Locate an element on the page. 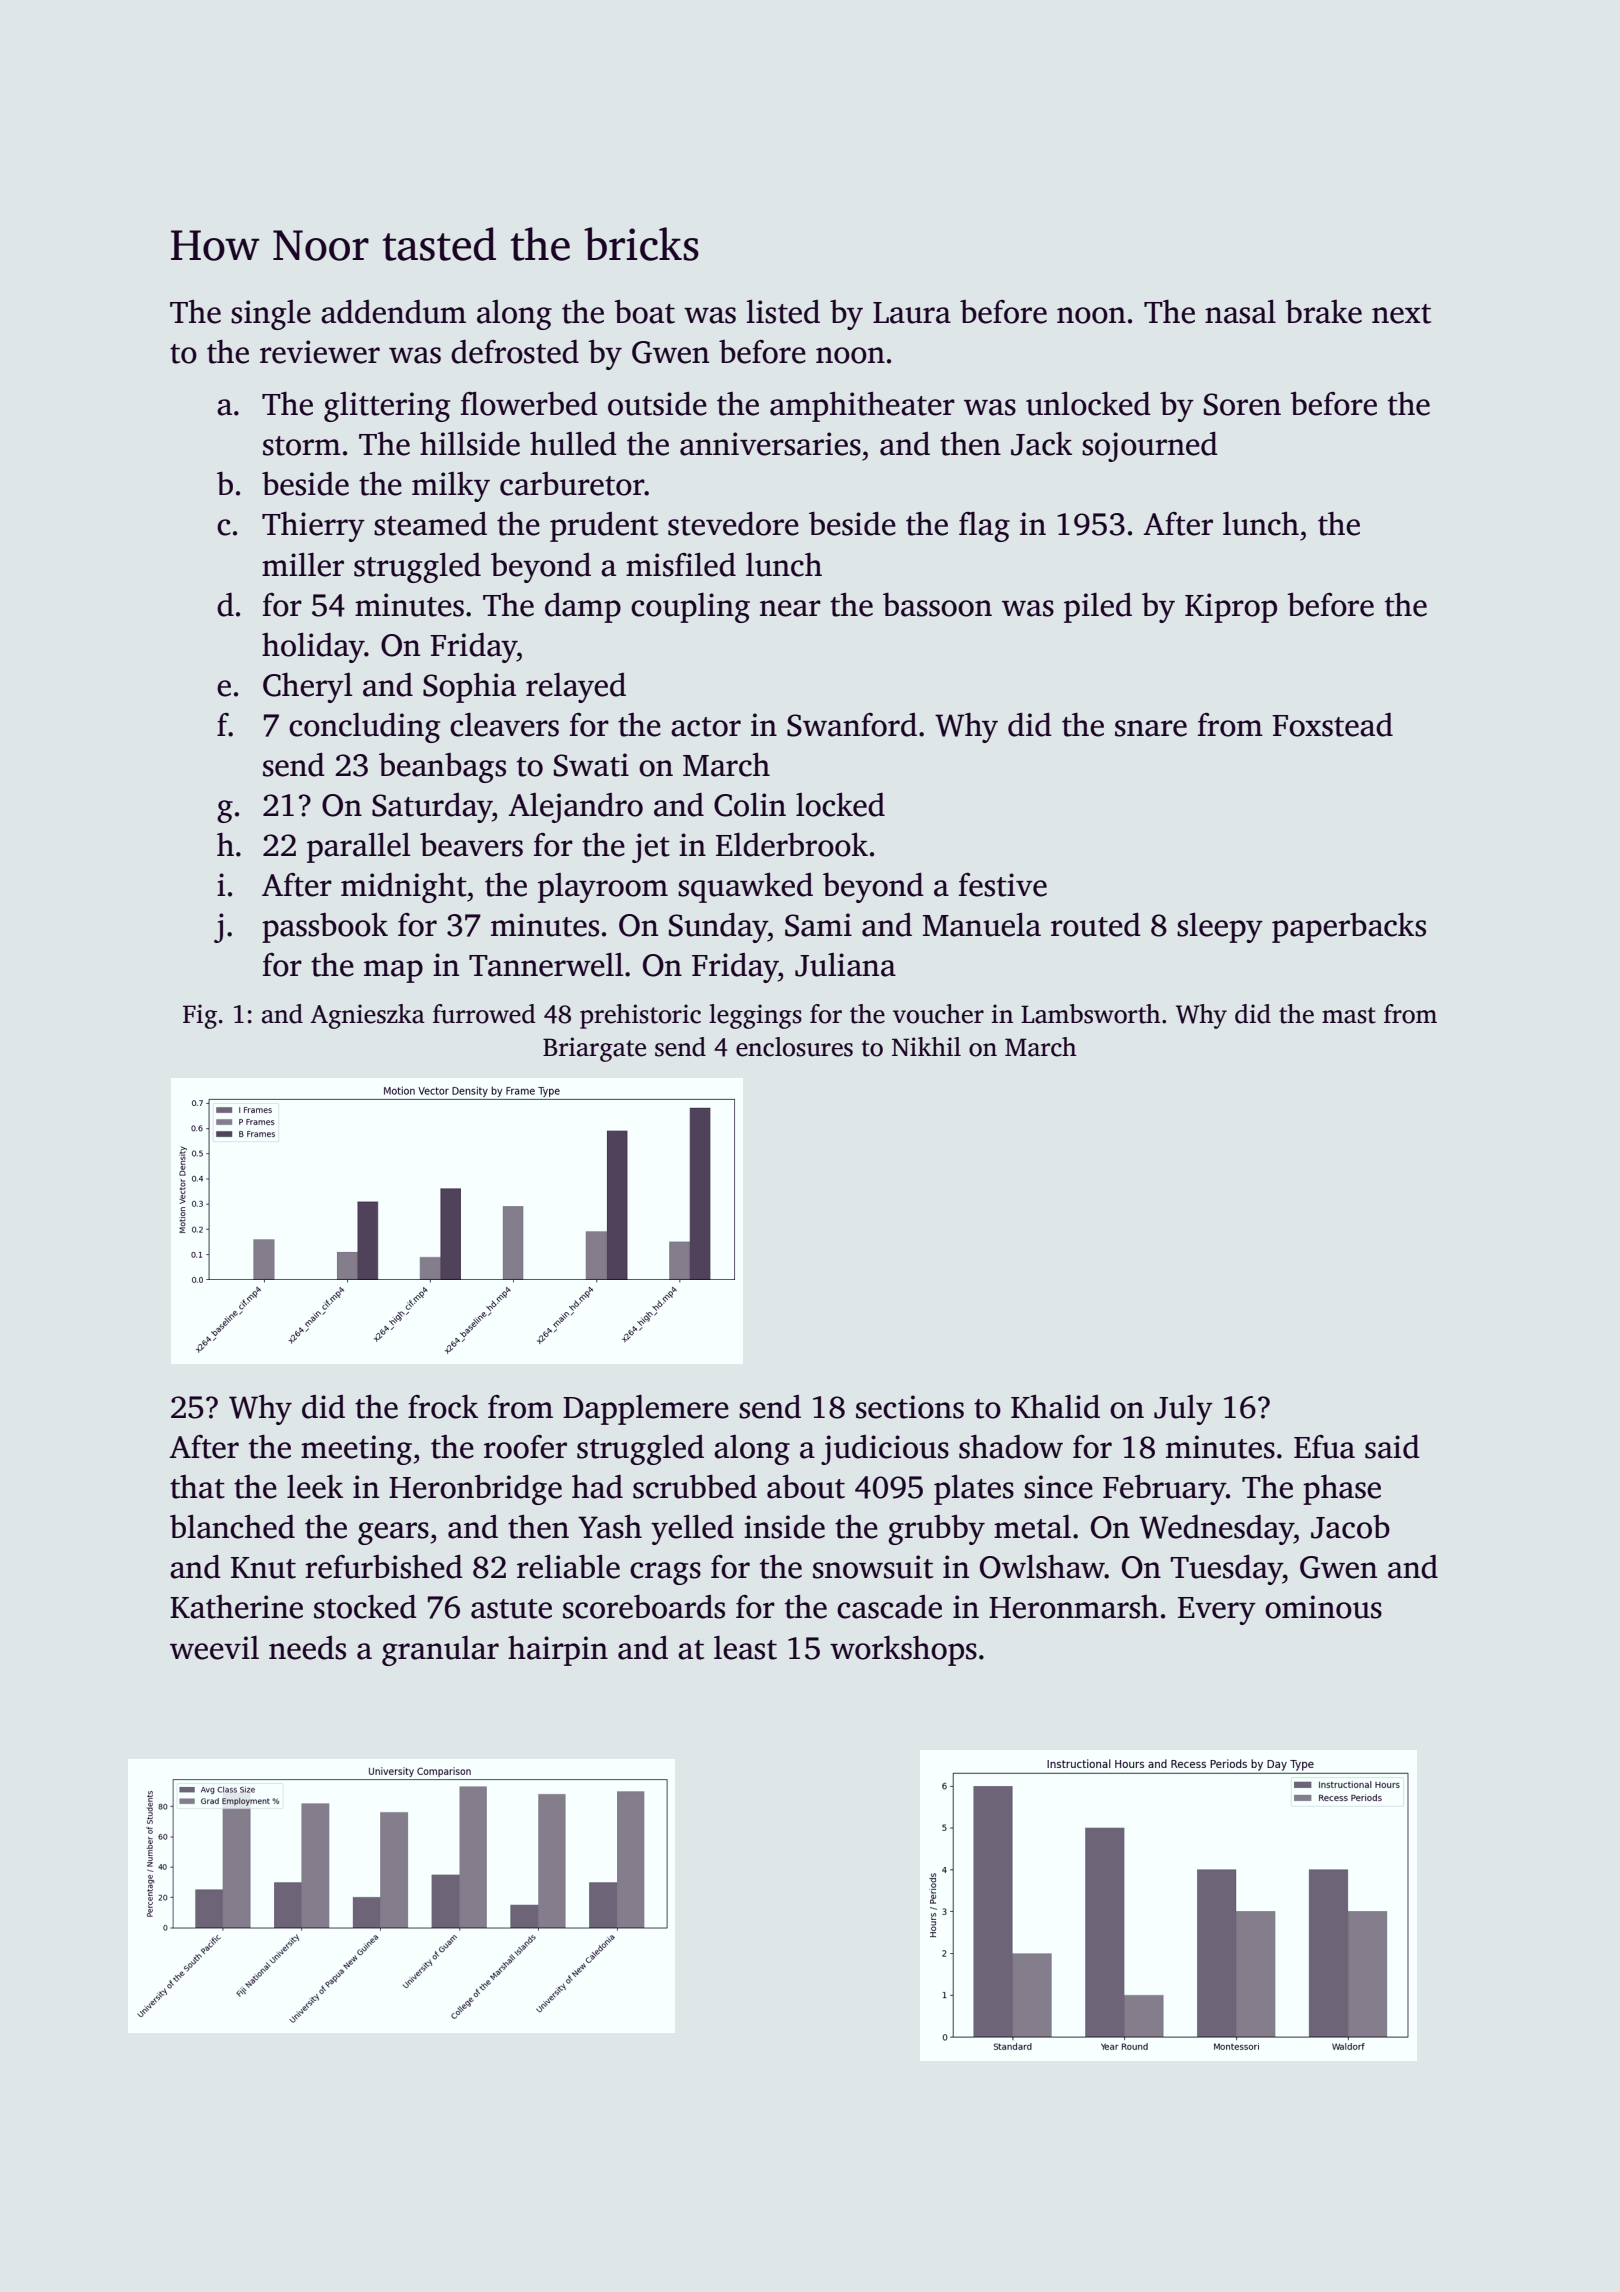 The width and height of the page is (1620, 2292). workshops is located at coordinates (903, 1650).
